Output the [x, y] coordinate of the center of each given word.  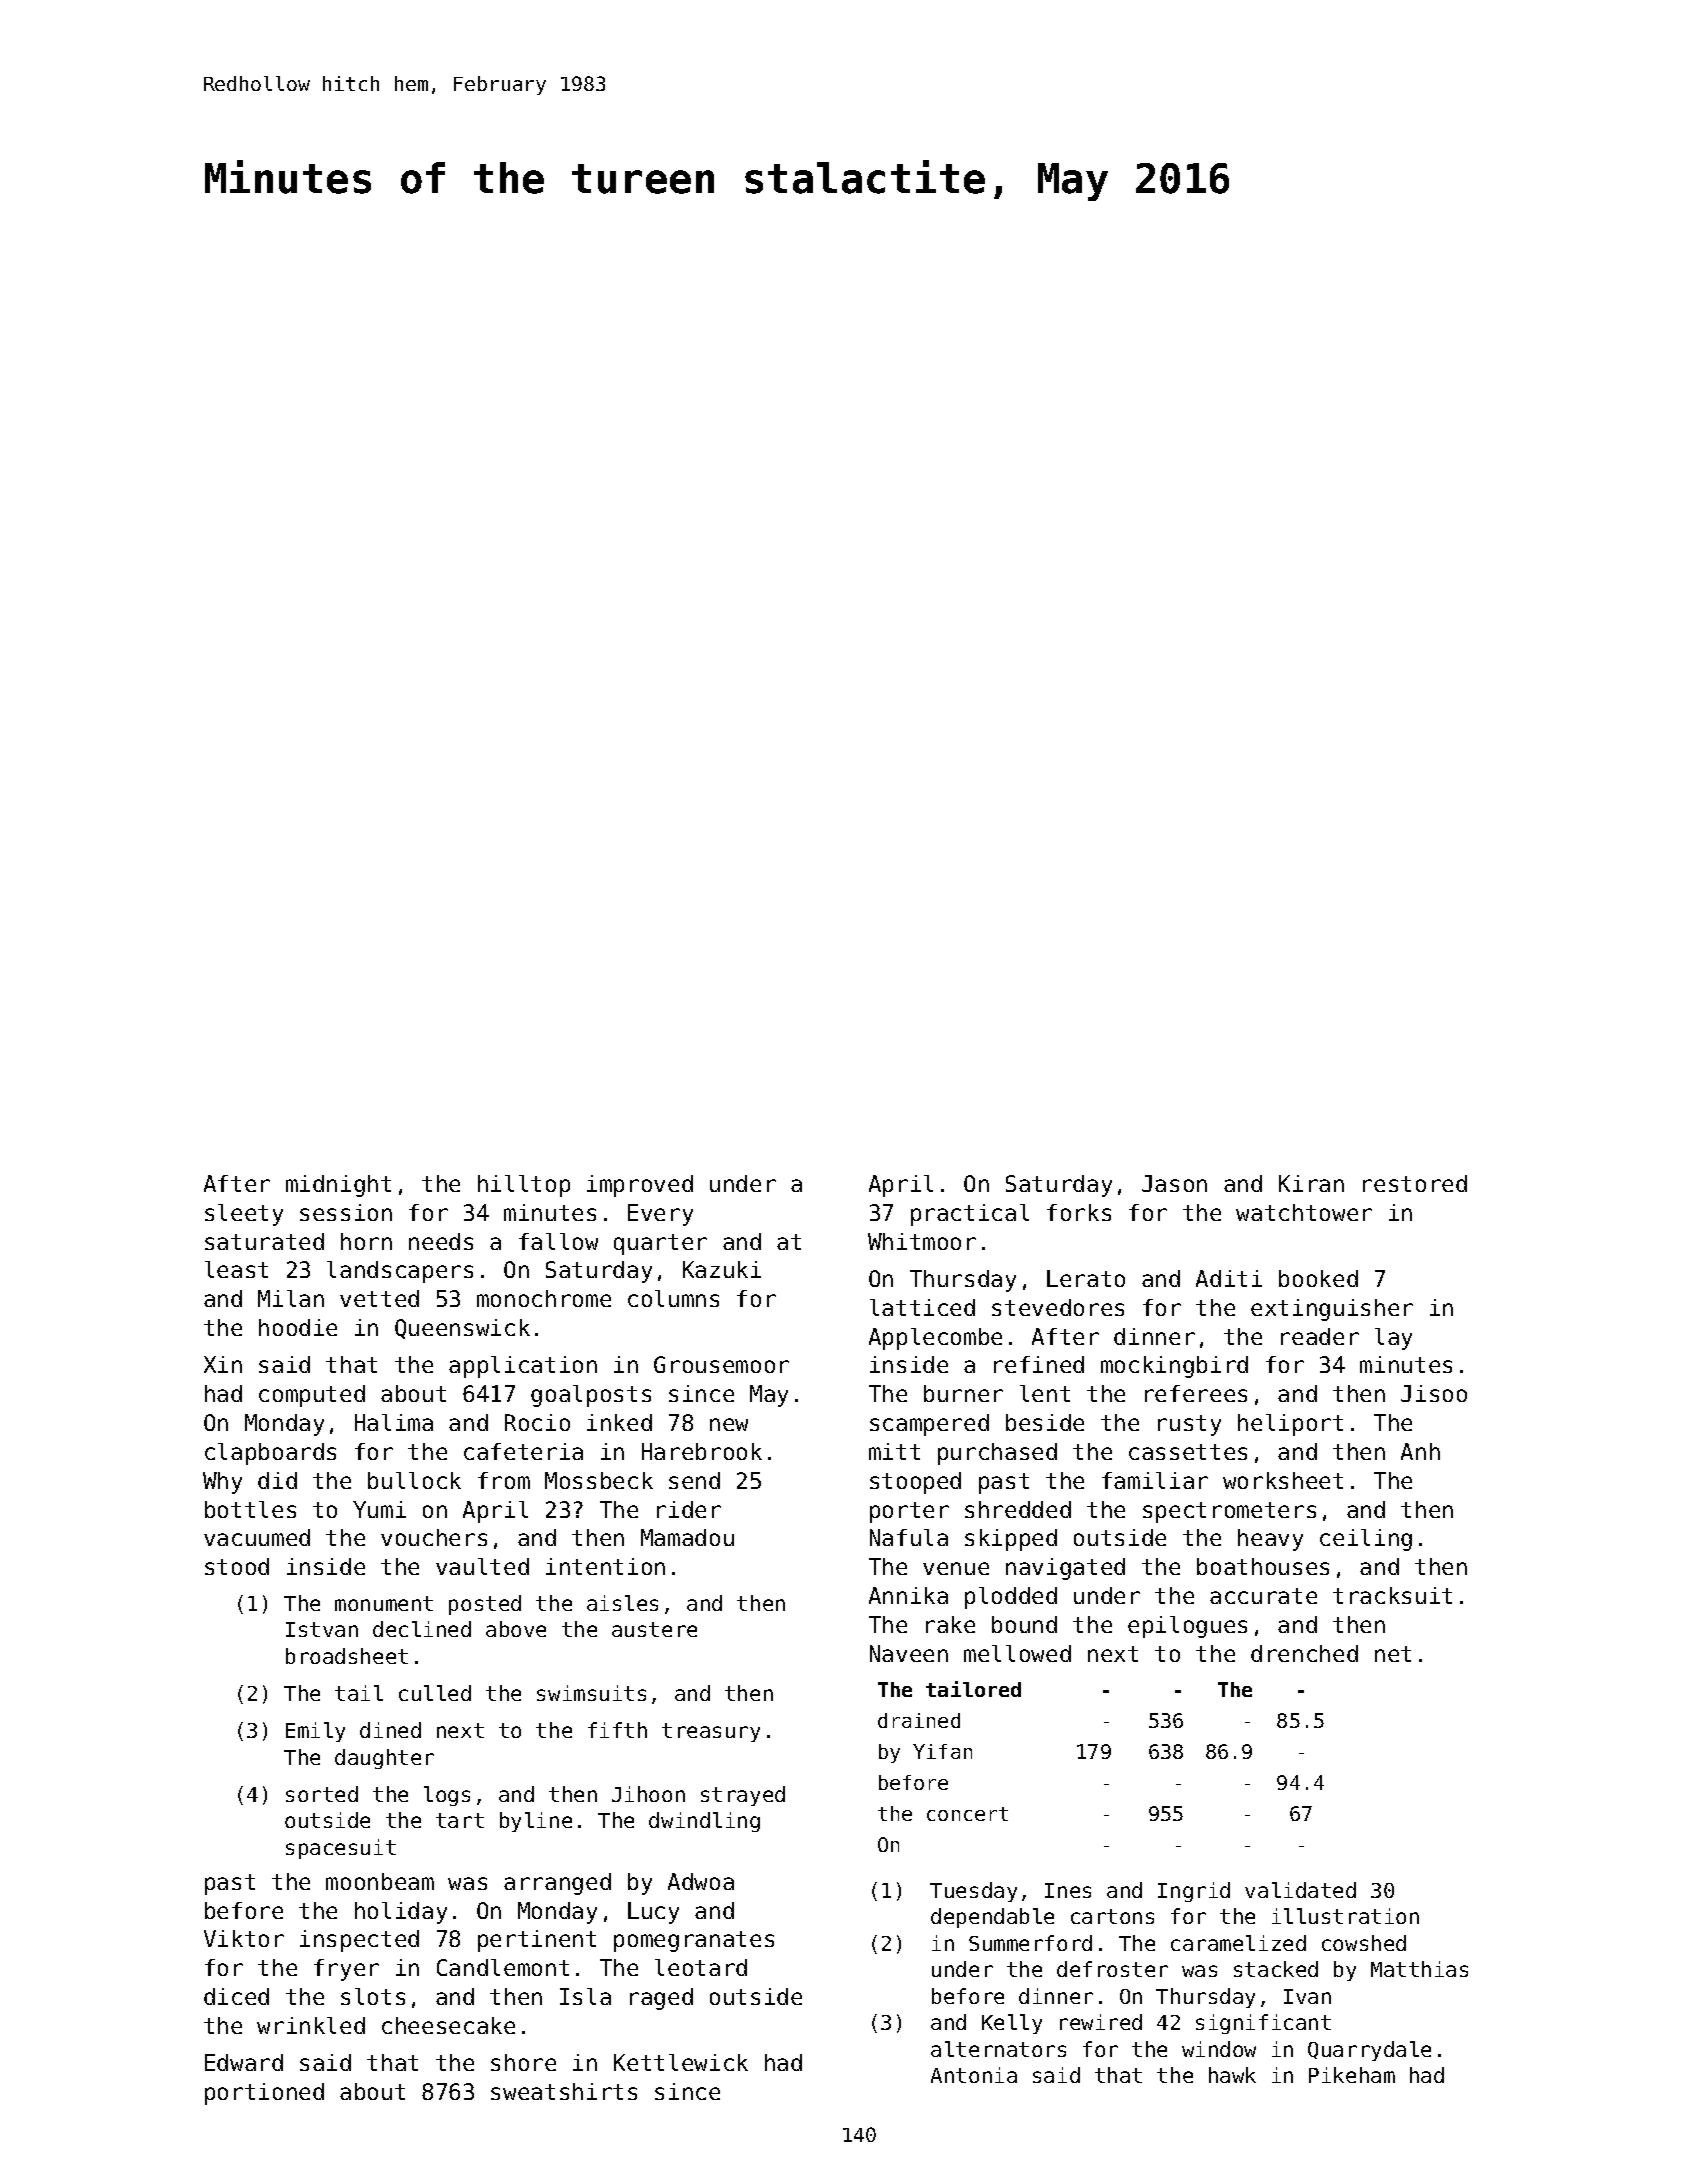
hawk [1232, 2075]
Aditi [1229, 1278]
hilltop [524, 1186]
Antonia [974, 2075]
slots [373, 1996]
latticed [922, 1307]
